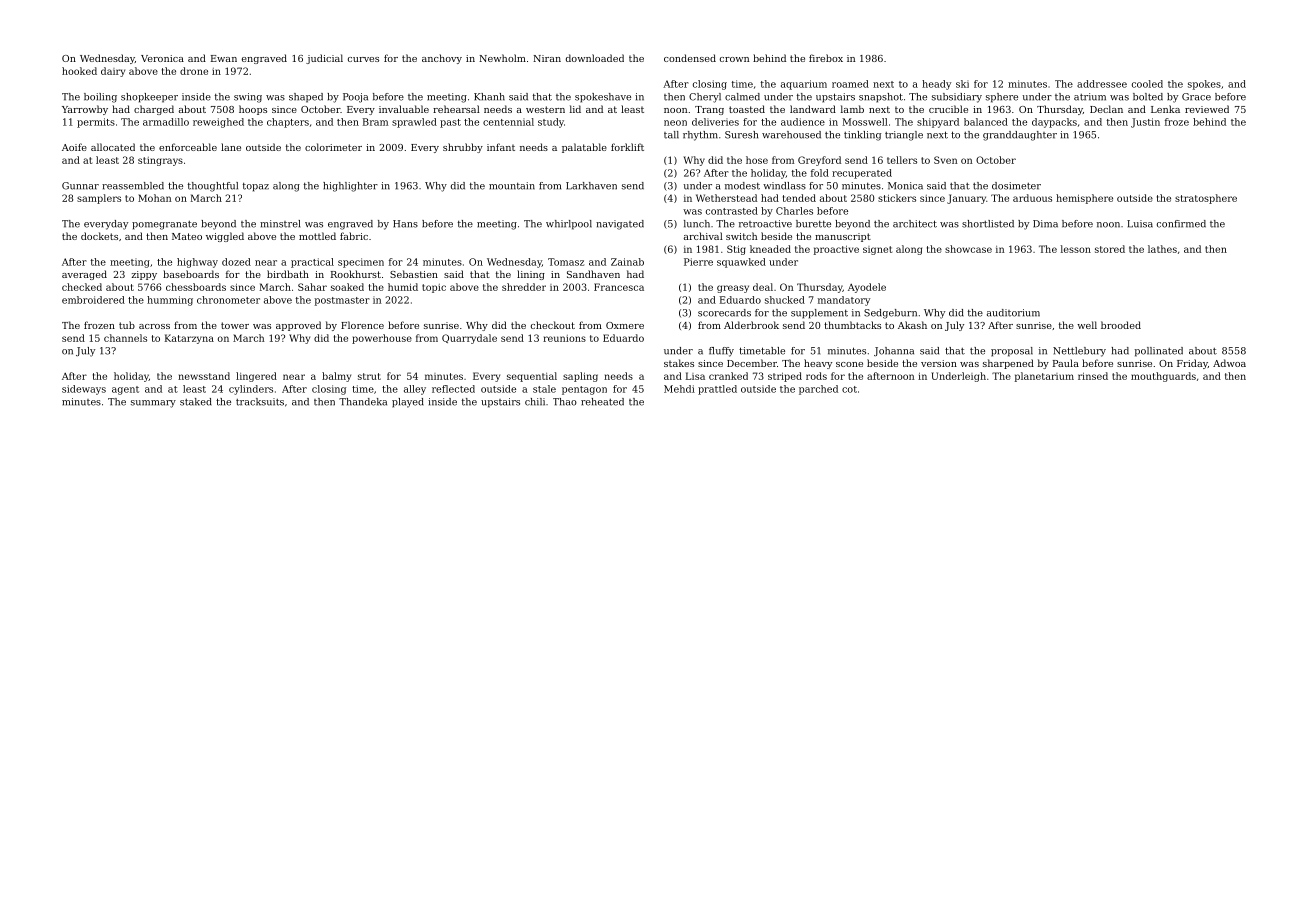 Image resolution: width=1308 pixels, height=924 pixels. What do you see at coordinates (197, 263) in the screenshot?
I see `highway` at bounding box center [197, 263].
